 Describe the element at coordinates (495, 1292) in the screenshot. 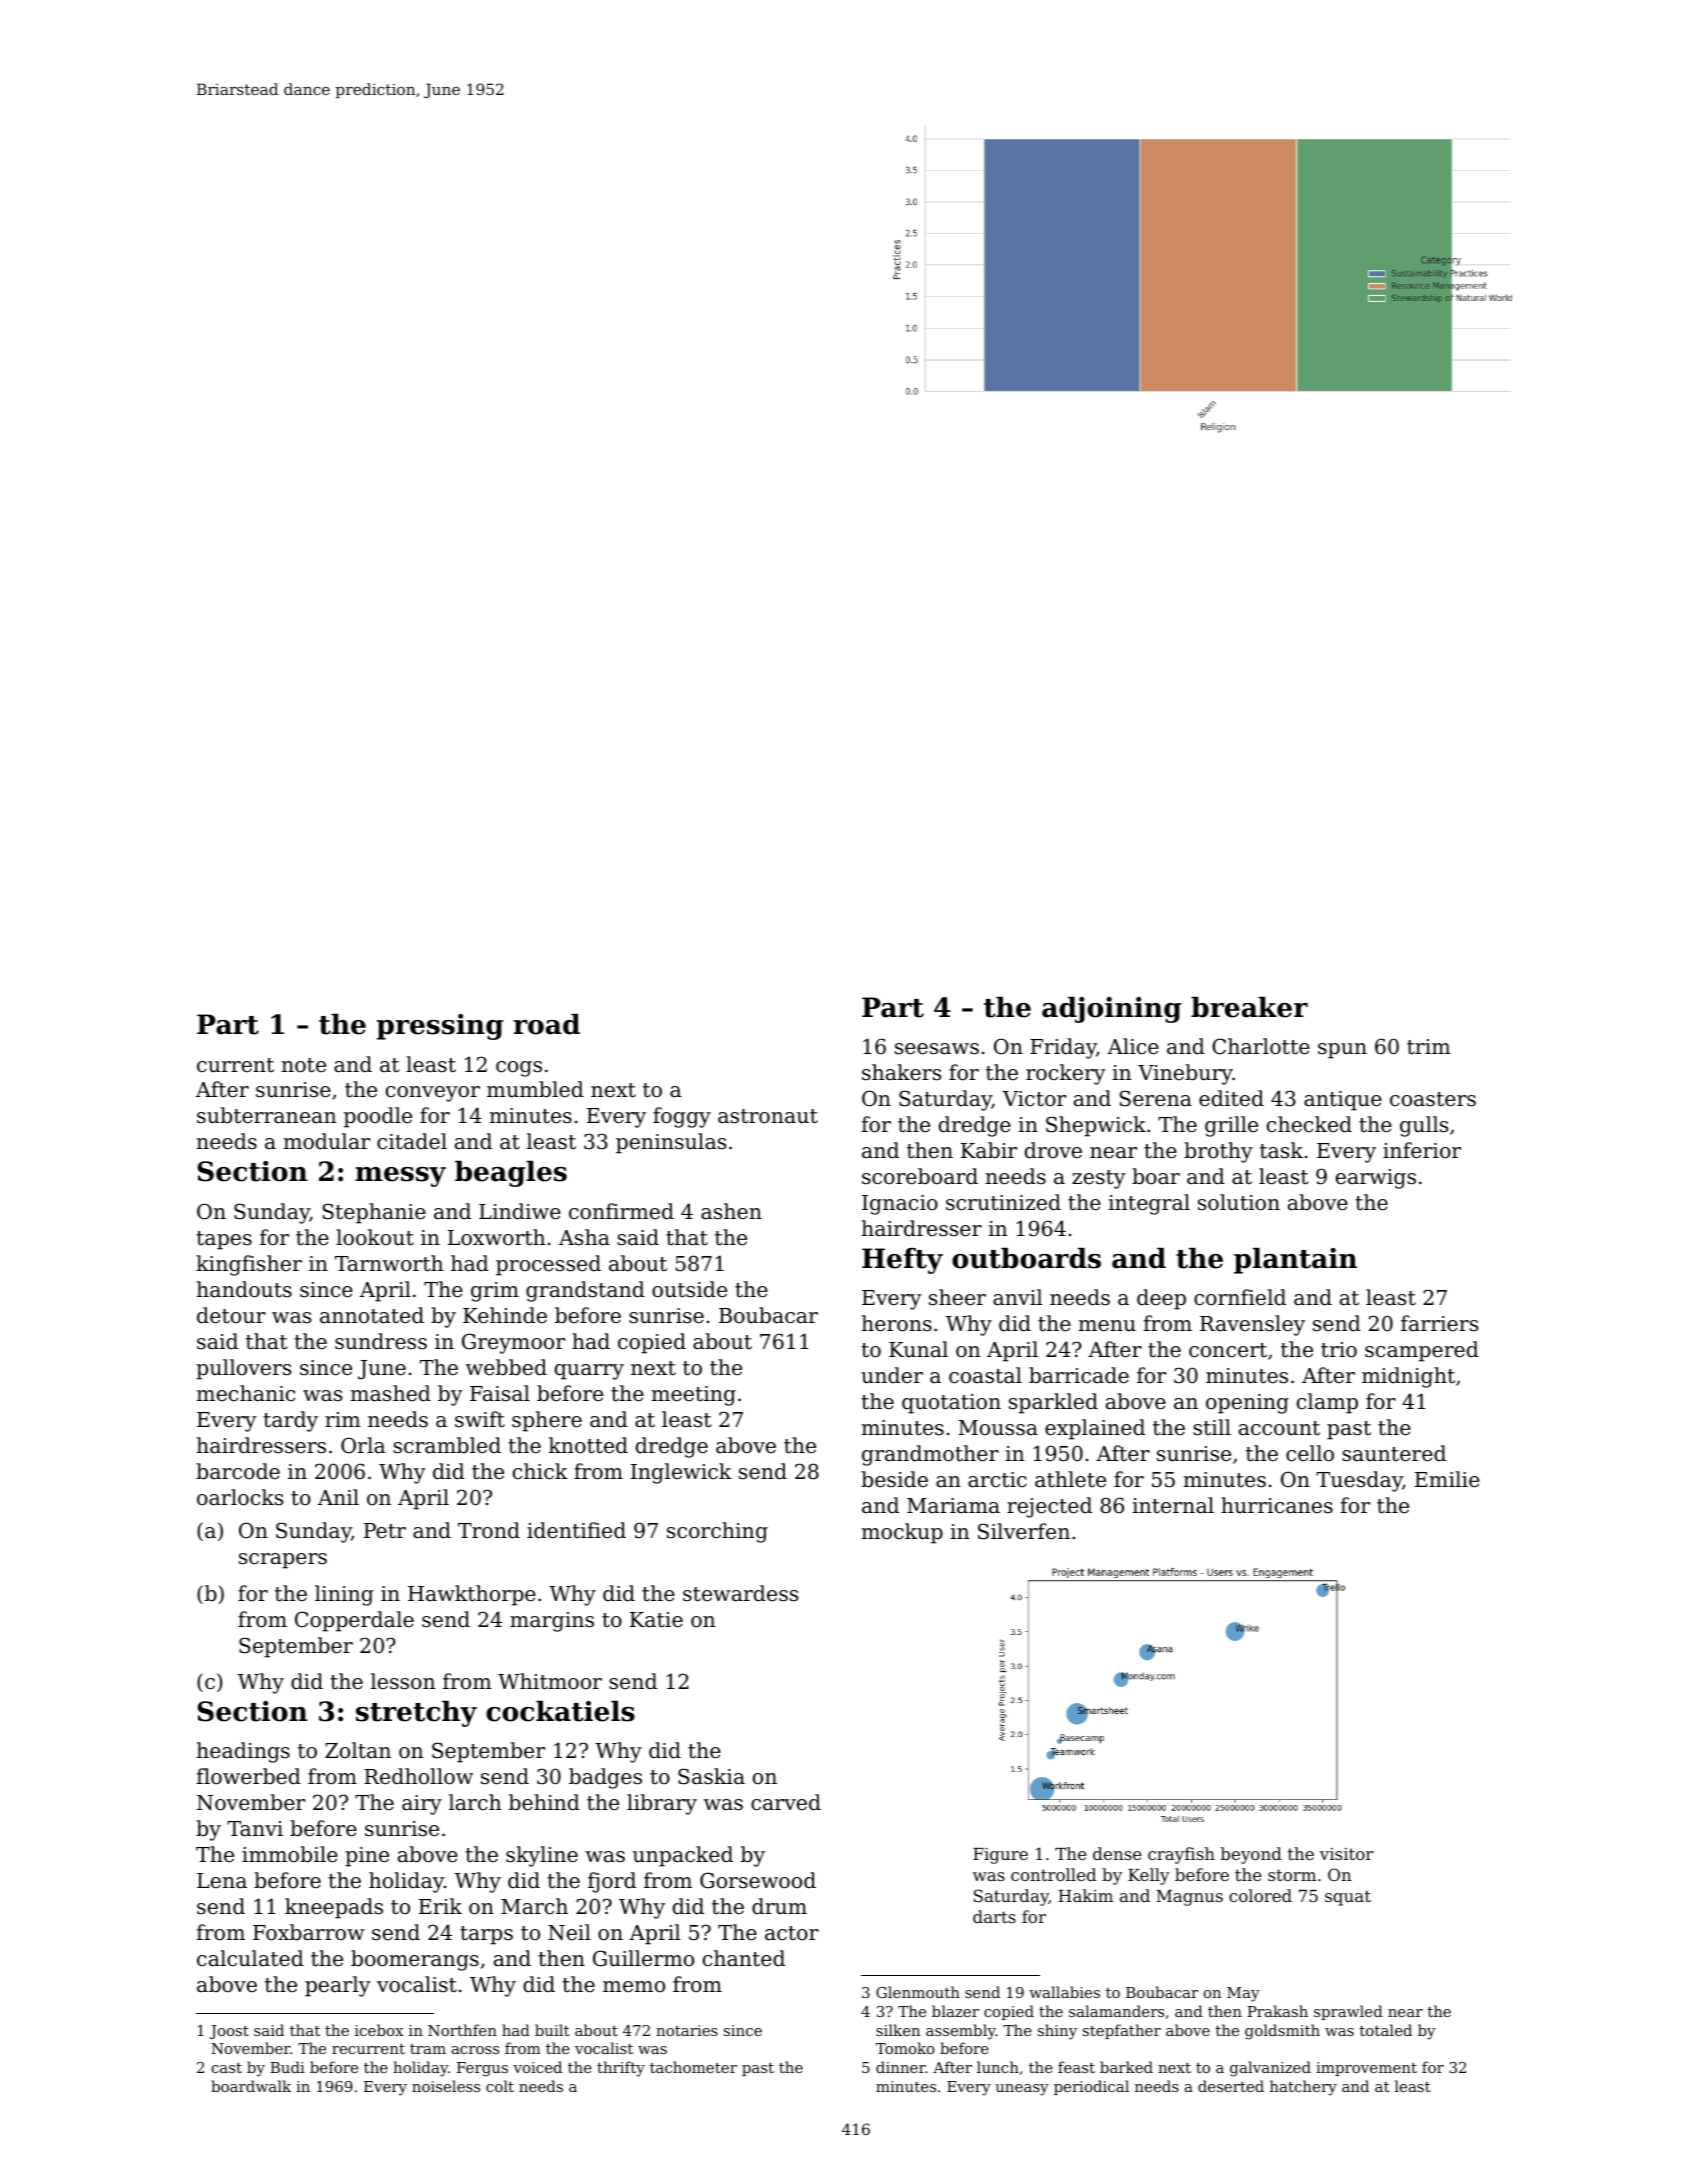

I see `grim` at that location.
